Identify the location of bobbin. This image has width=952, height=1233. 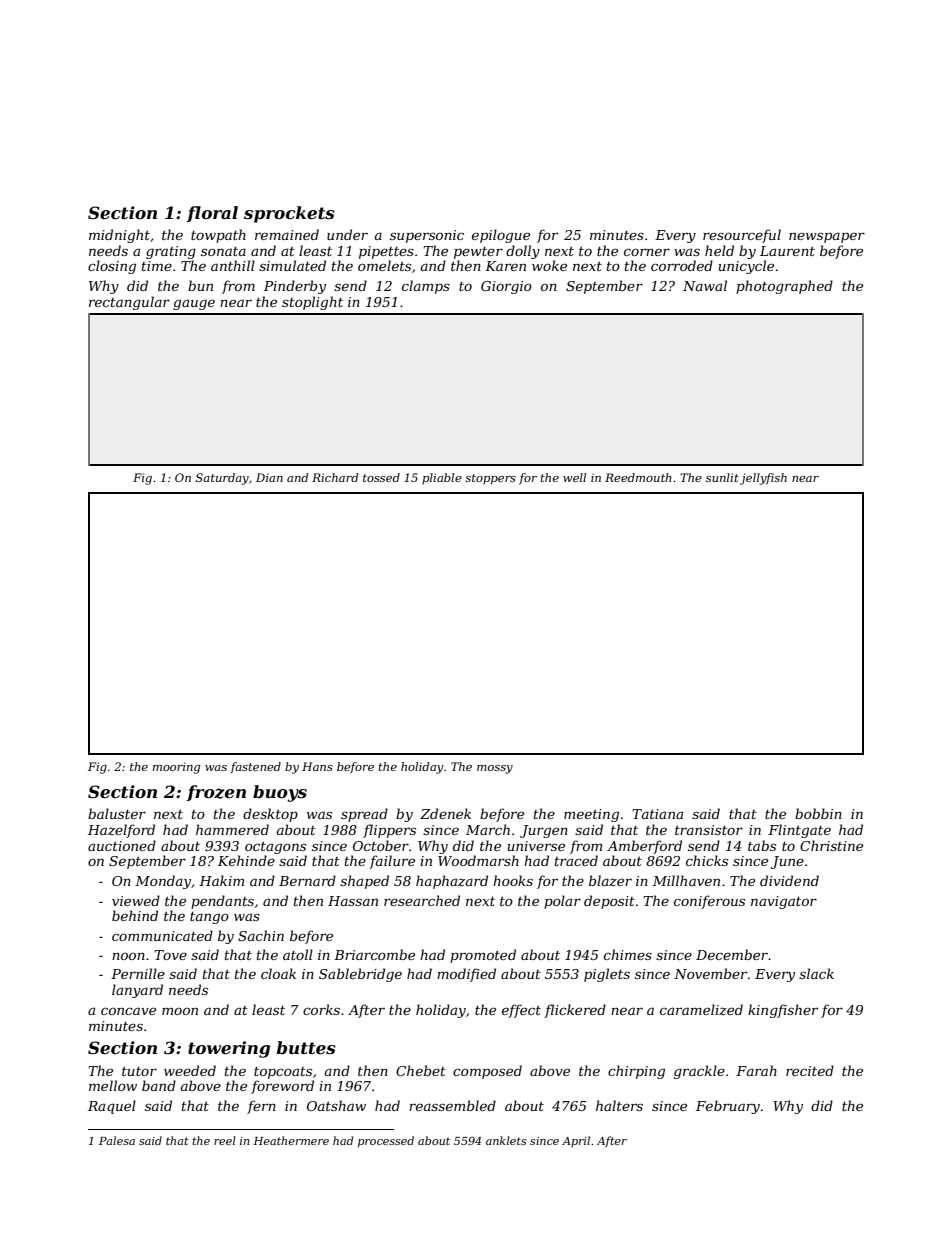
(818, 813).
